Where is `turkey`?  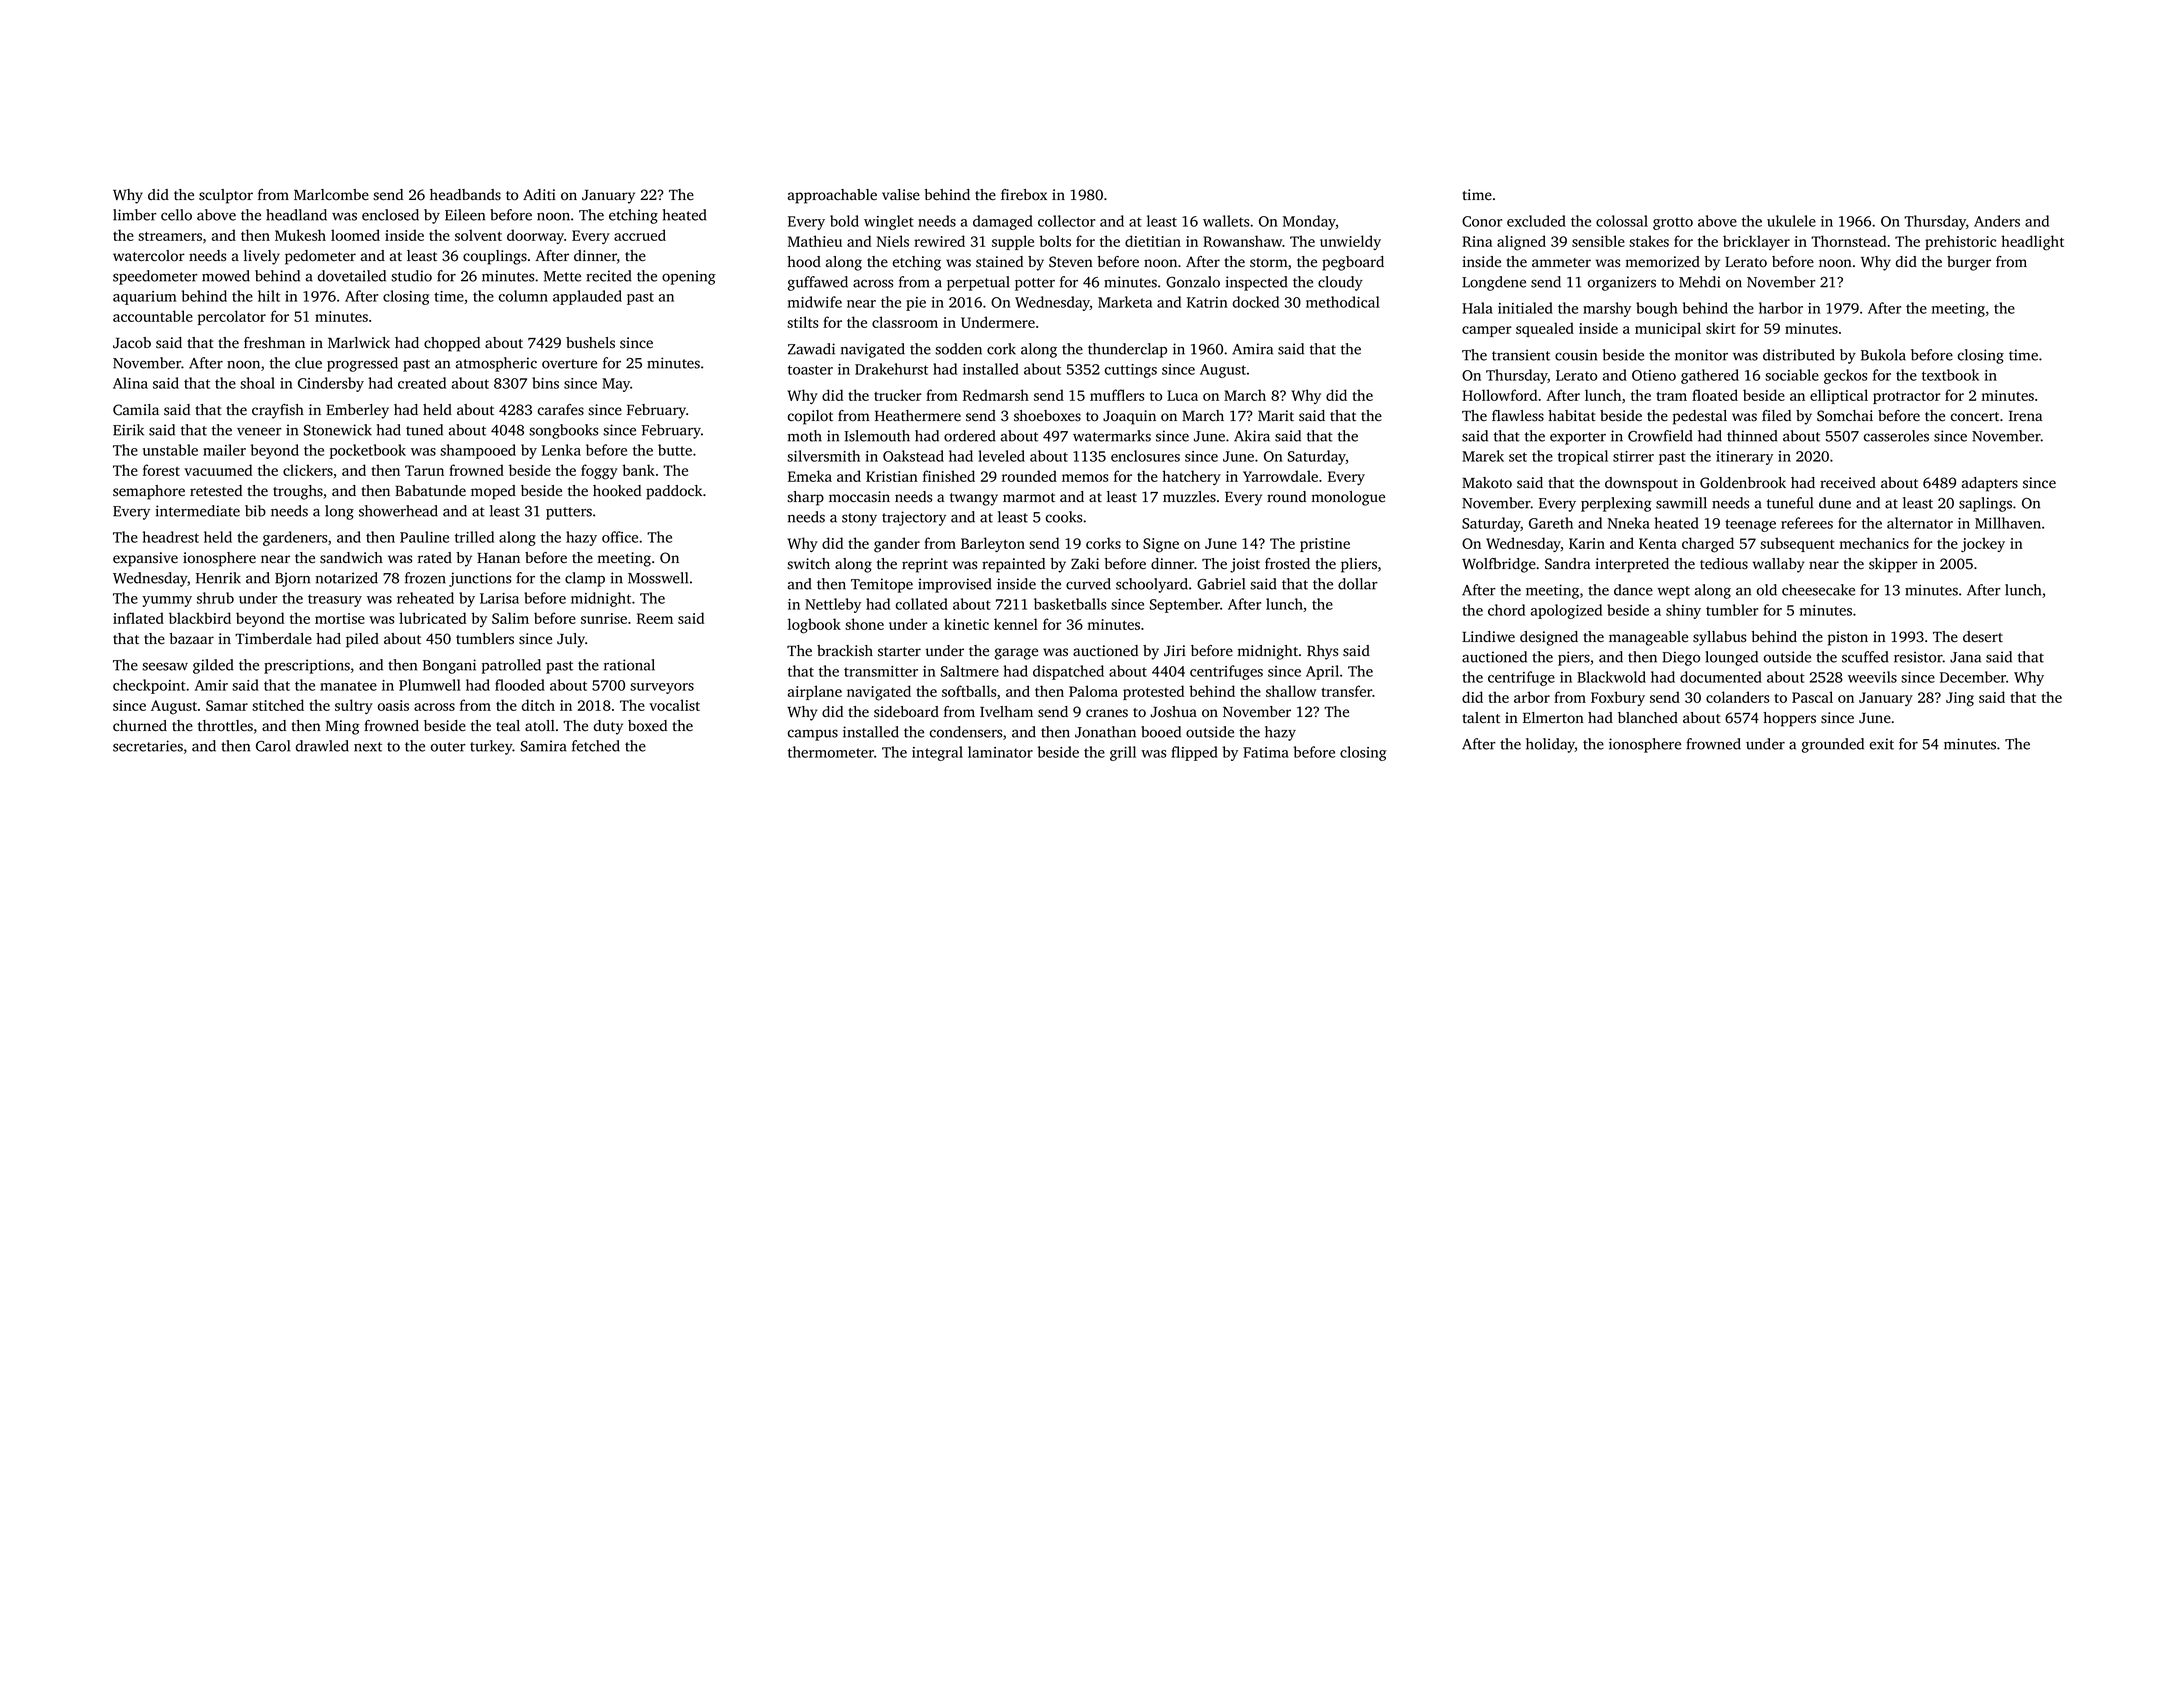 turkey is located at coordinates (491, 747).
